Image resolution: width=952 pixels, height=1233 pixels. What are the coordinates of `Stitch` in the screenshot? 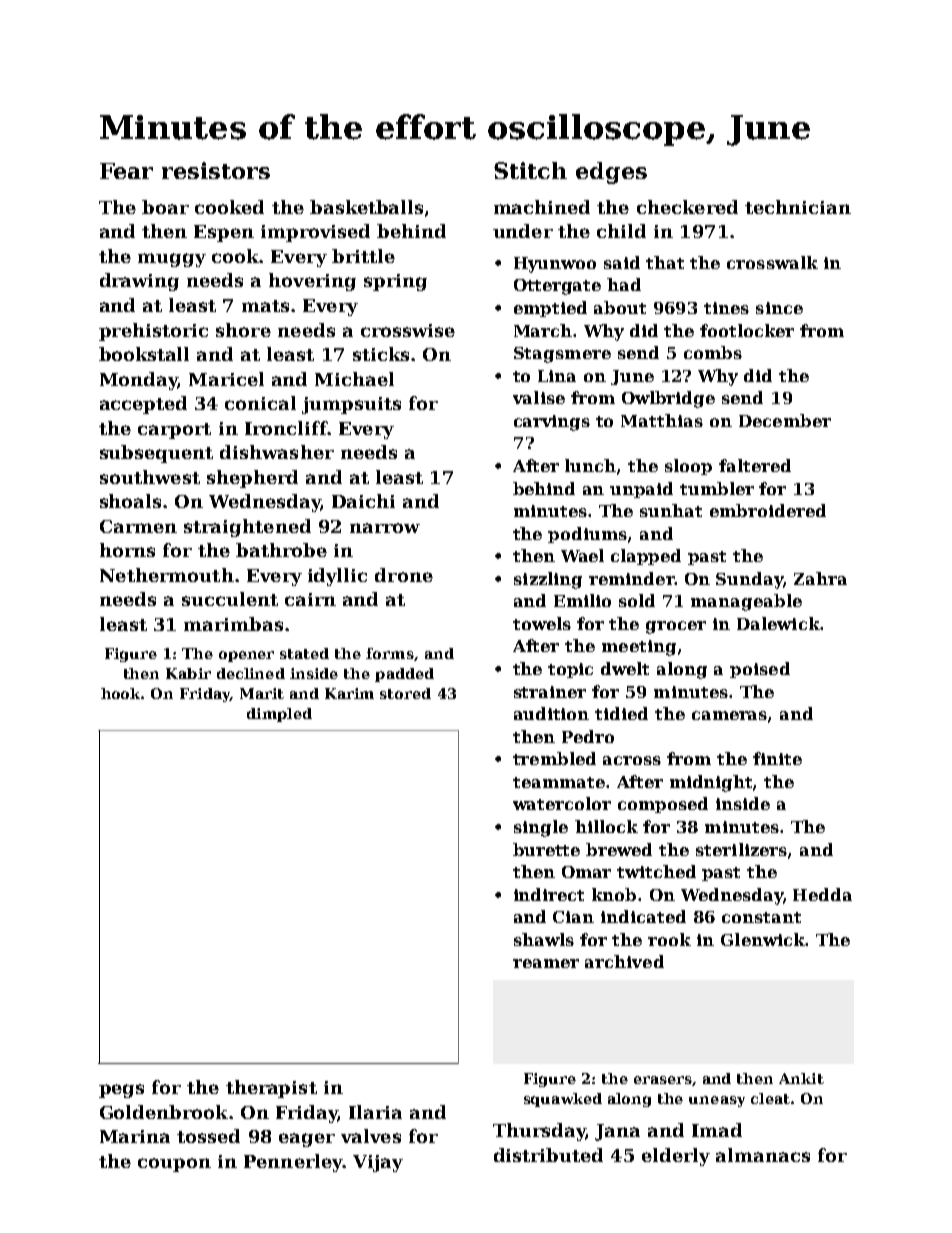 It's located at (530, 170).
